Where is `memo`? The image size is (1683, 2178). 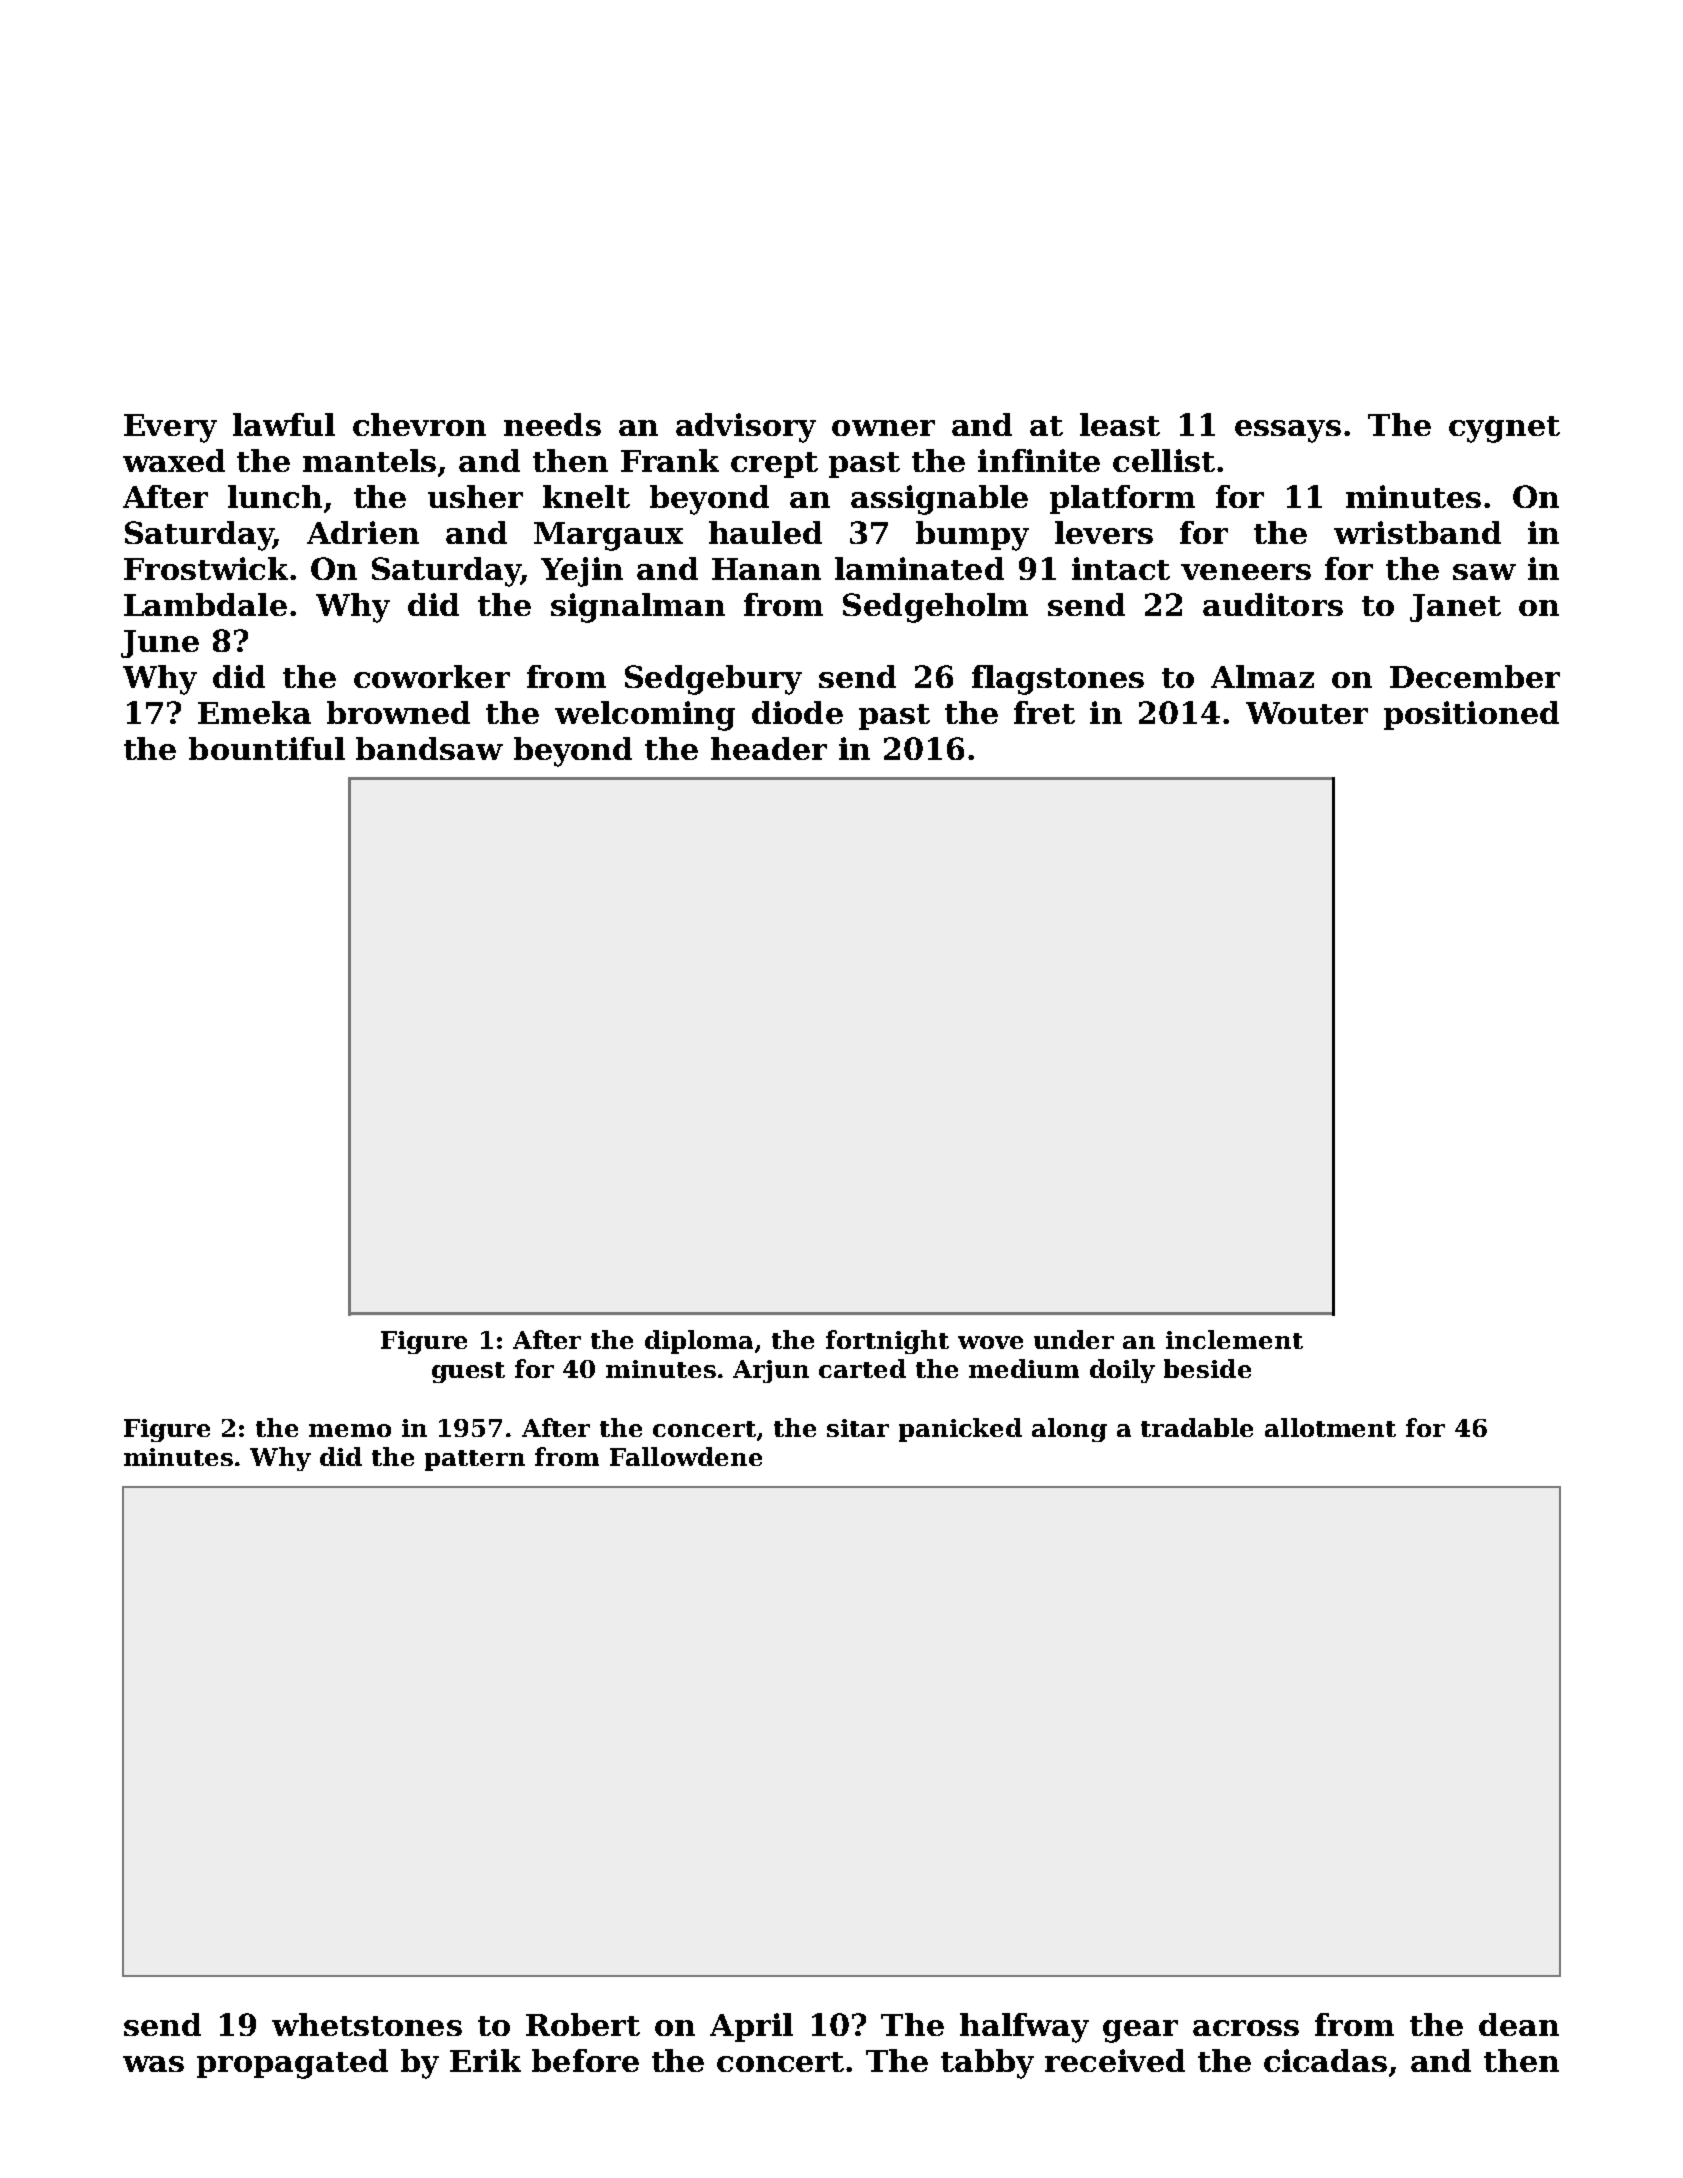
memo is located at coordinates (350, 1430).
